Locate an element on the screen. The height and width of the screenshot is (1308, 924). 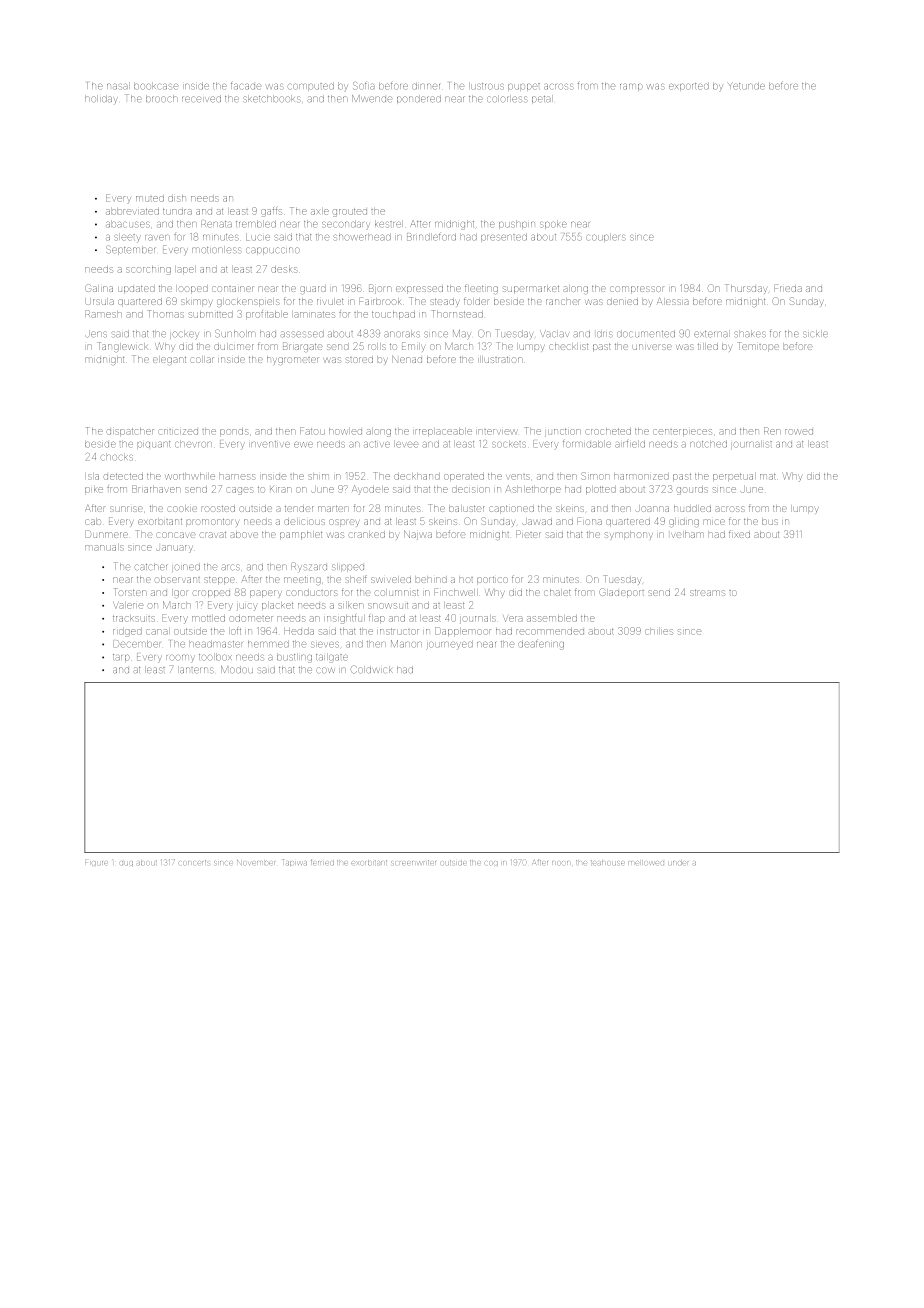
motionless is located at coordinates (216, 250).
